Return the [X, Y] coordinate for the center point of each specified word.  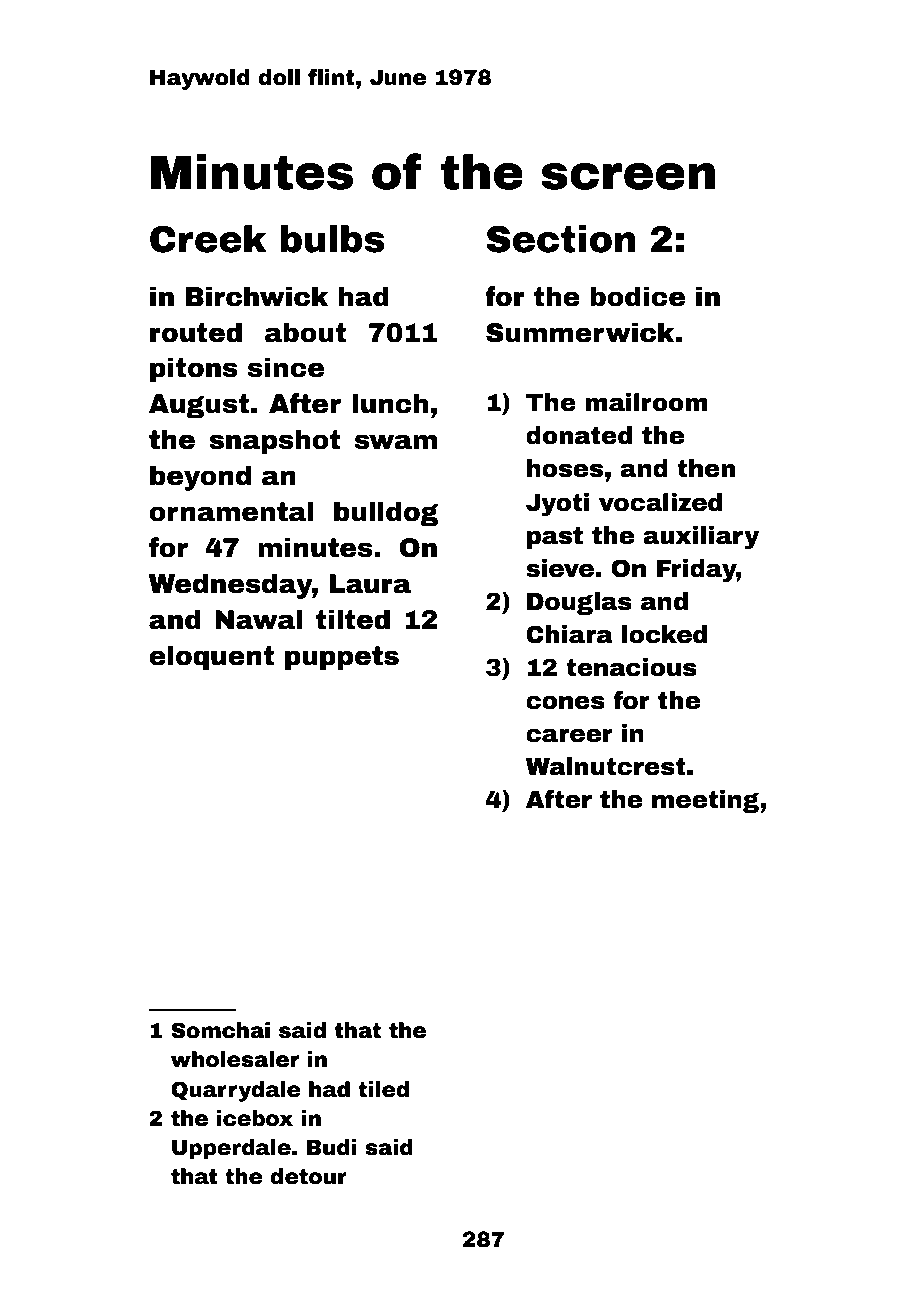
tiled [383, 1089]
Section [561, 239]
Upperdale [231, 1149]
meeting [705, 801]
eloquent [211, 658]
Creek [208, 239]
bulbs [333, 239]
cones [565, 702]
